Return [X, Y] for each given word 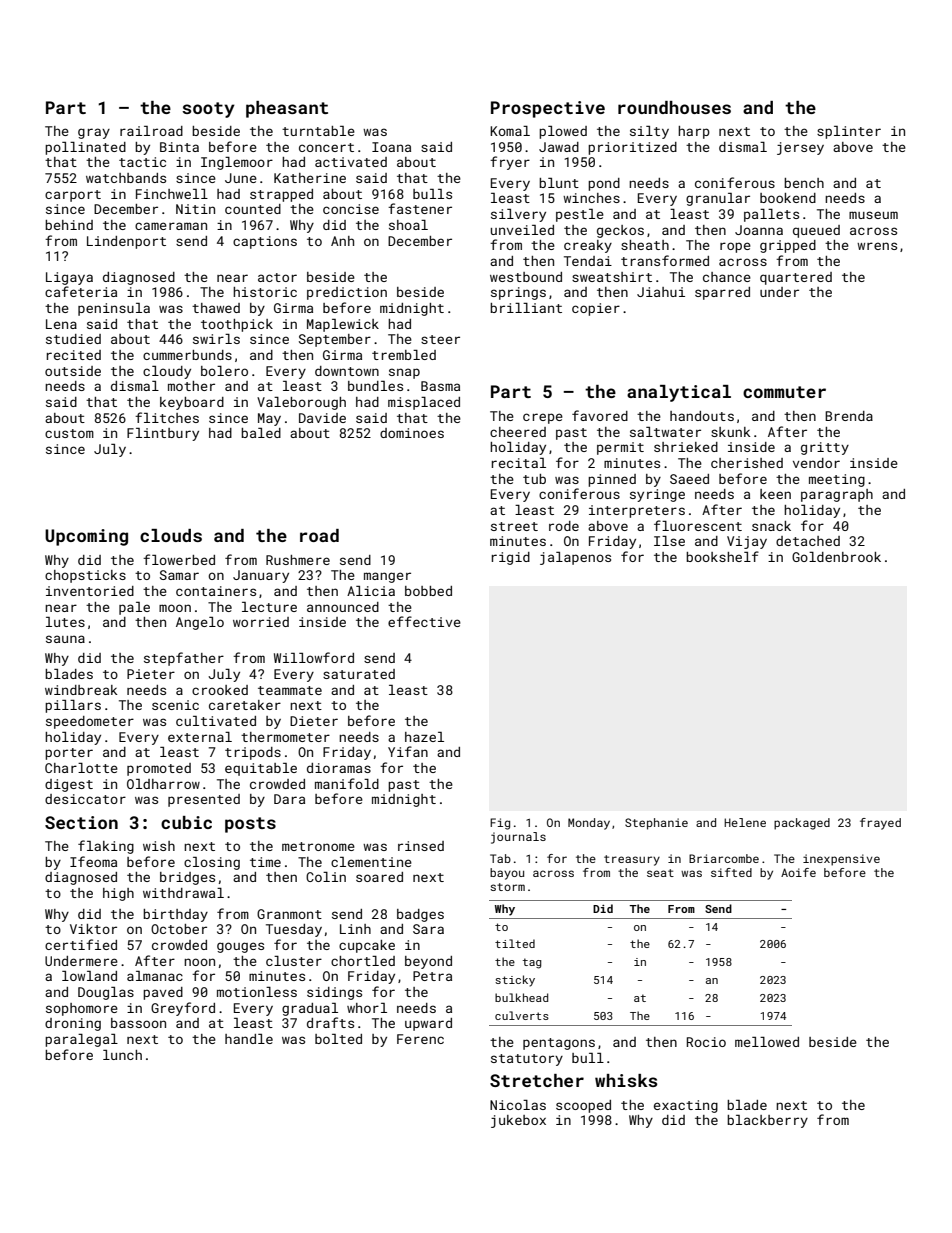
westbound [526, 277]
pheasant [287, 109]
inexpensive [841, 860]
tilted [515, 943]
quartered [796, 278]
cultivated [216, 721]
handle [249, 1039]
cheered [518, 432]
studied [73, 339]
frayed [880, 824]
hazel [424, 737]
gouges [240, 947]
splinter [849, 132]
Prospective [548, 109]
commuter [784, 392]
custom [69, 433]
